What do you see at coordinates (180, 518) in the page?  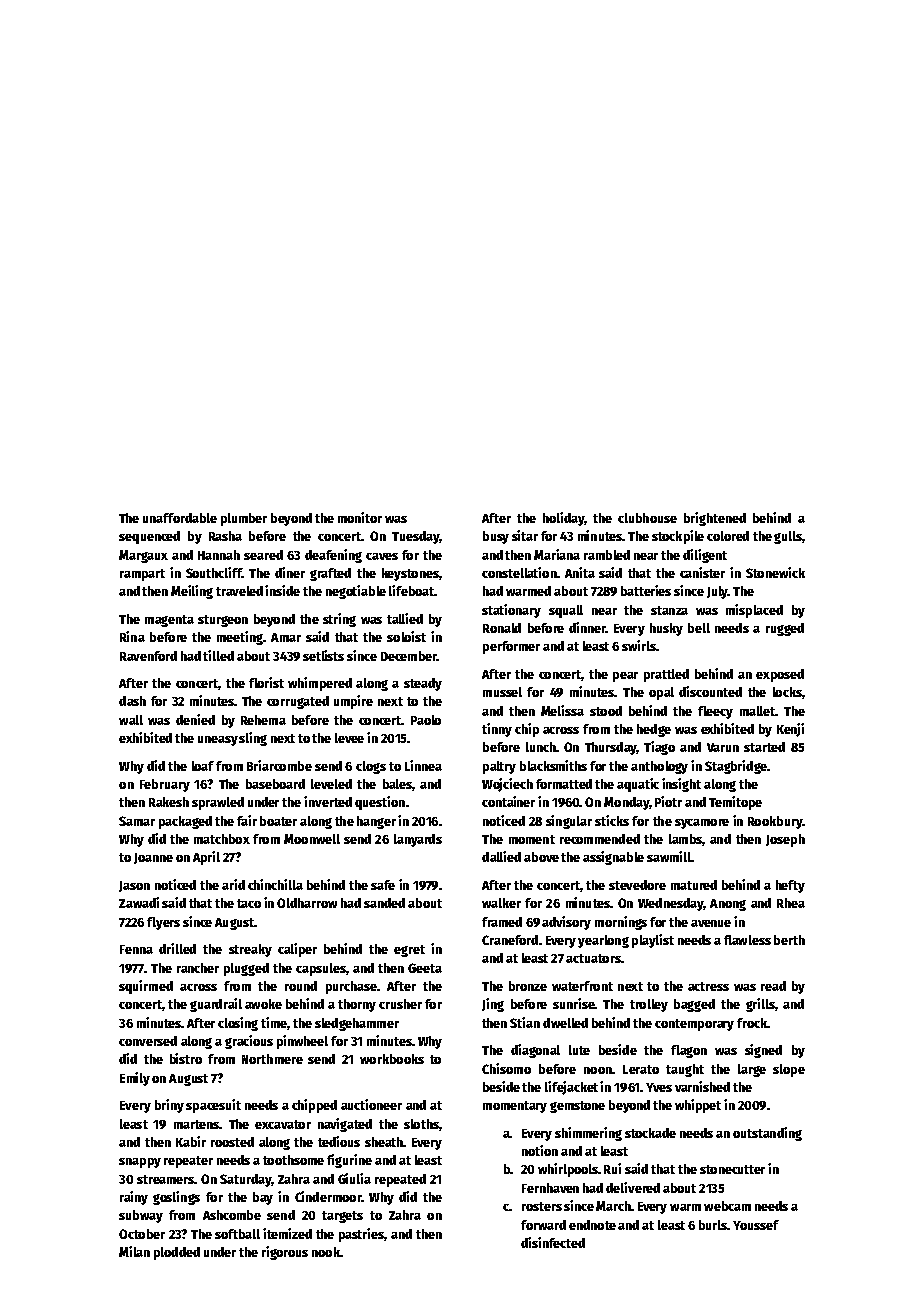 I see `unaffordable` at bounding box center [180, 518].
